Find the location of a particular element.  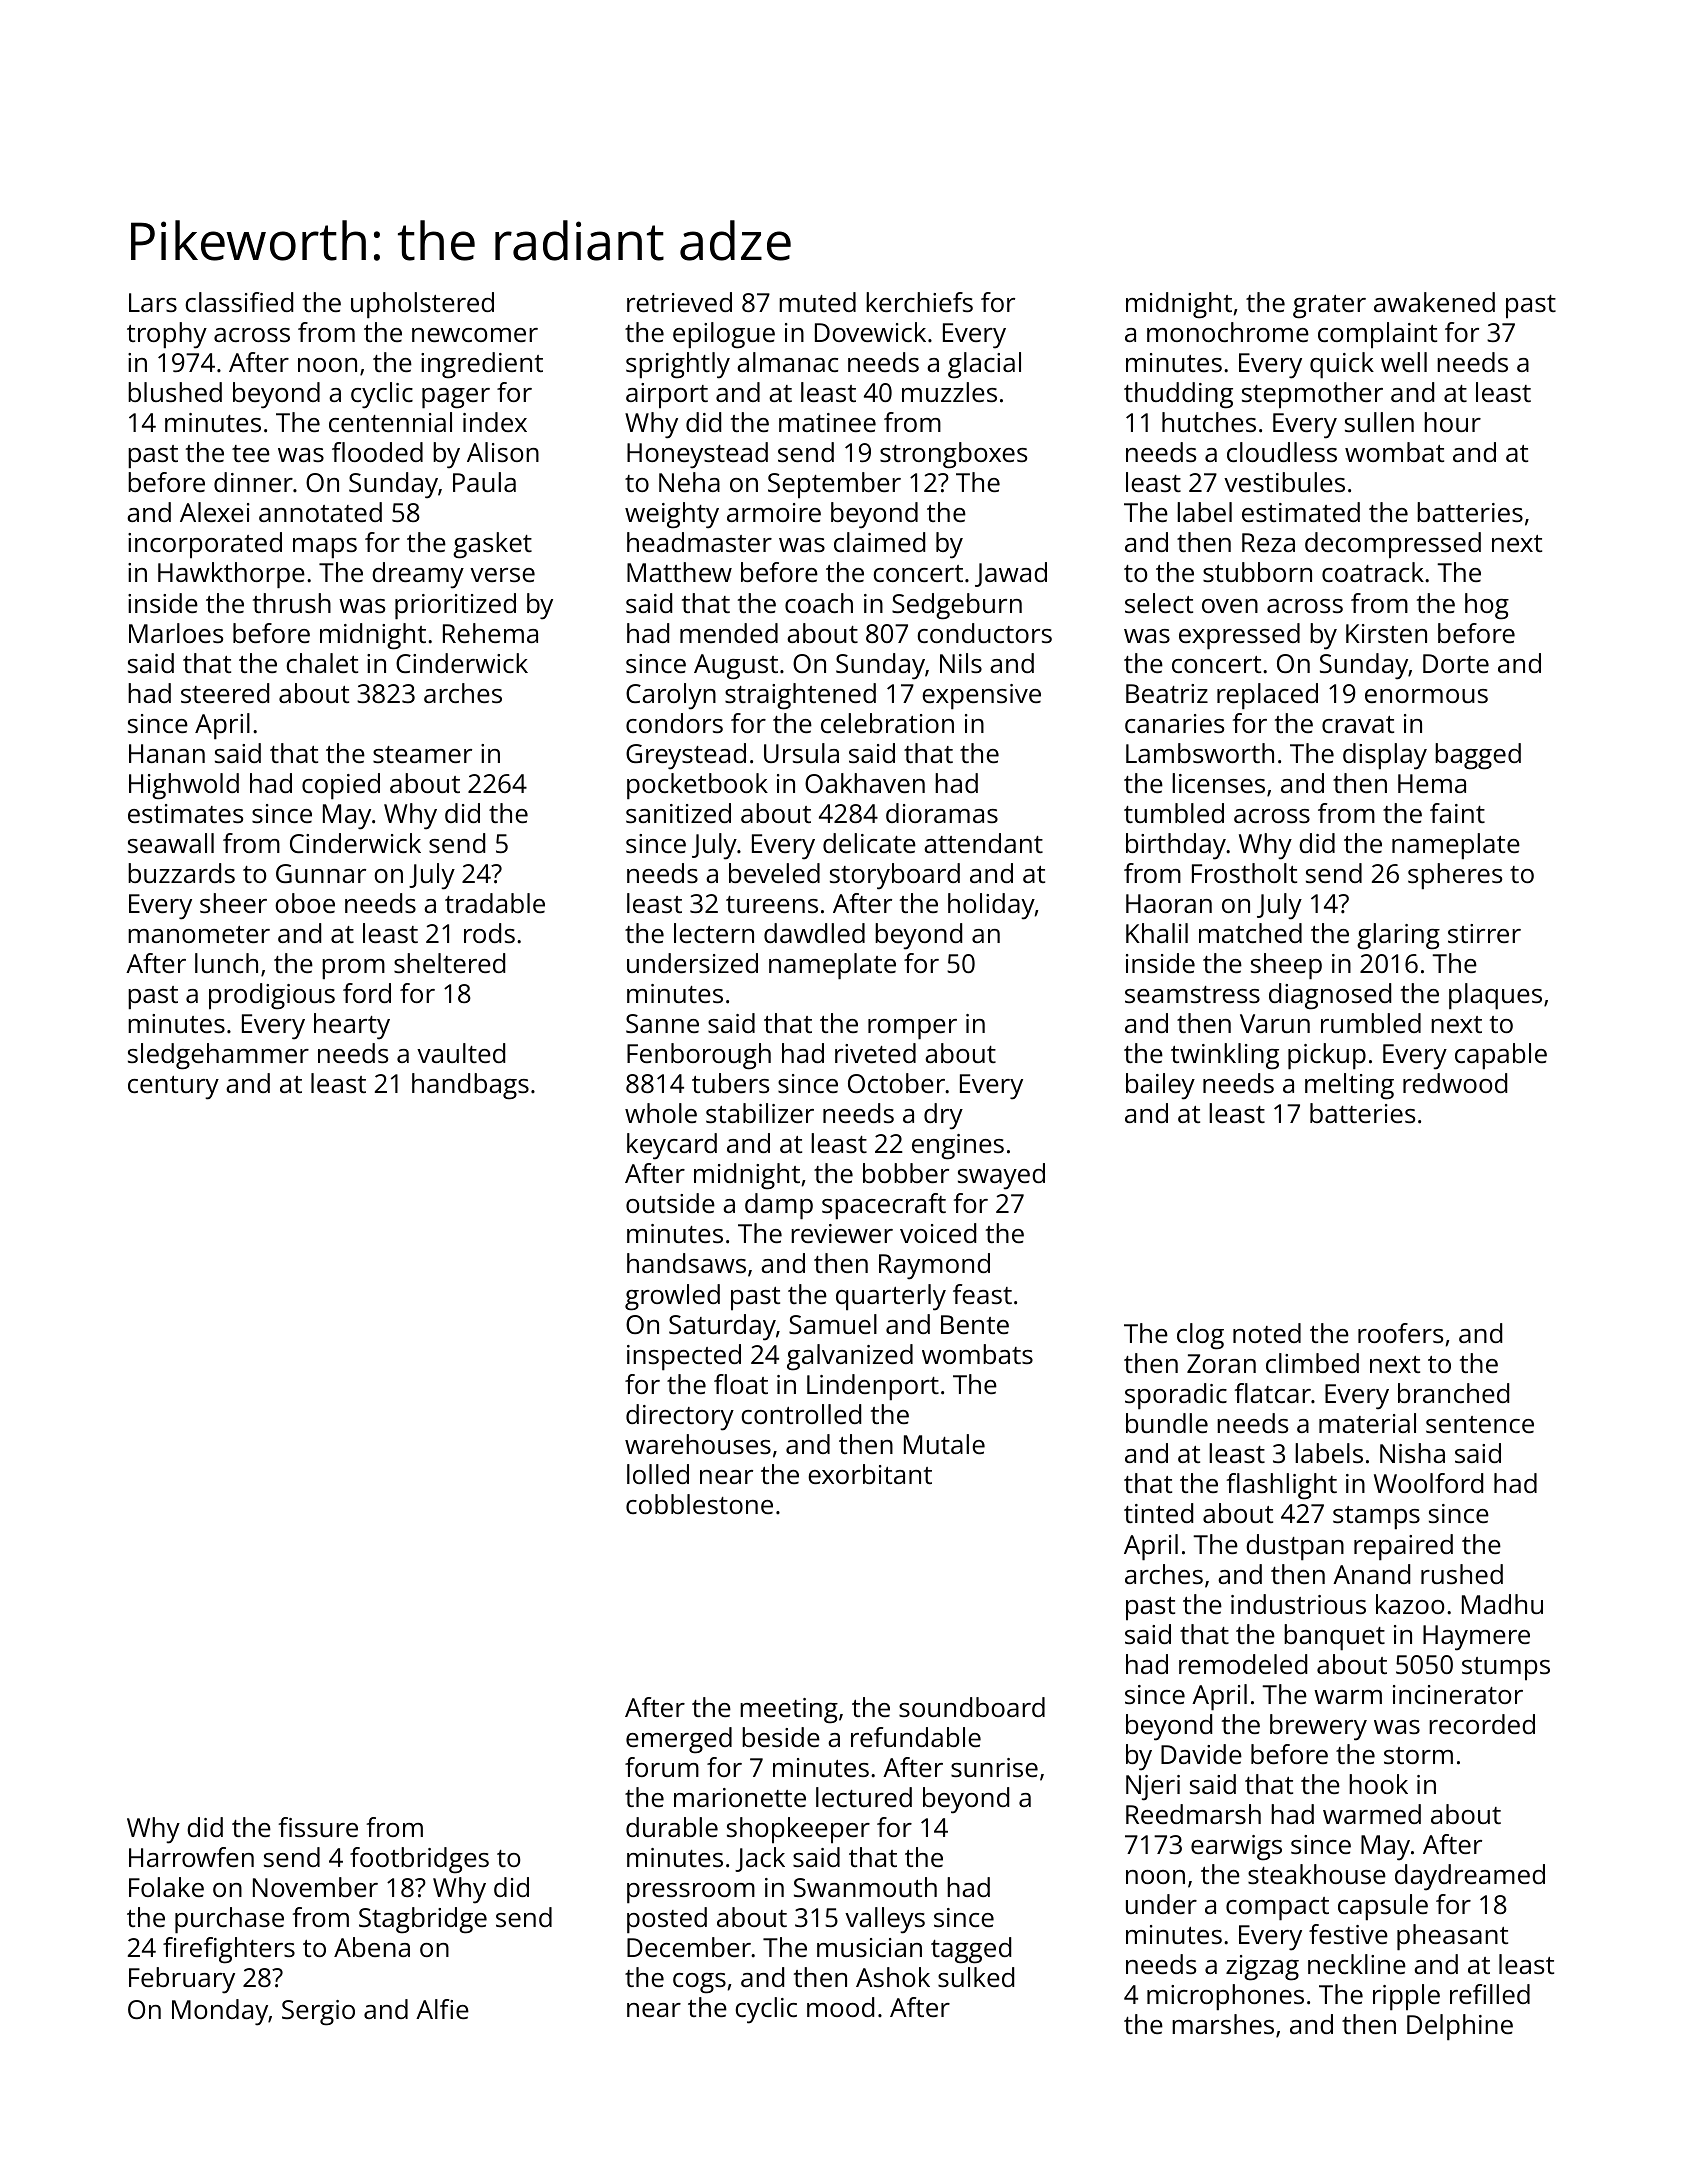

pickup is located at coordinates (1327, 1056).
